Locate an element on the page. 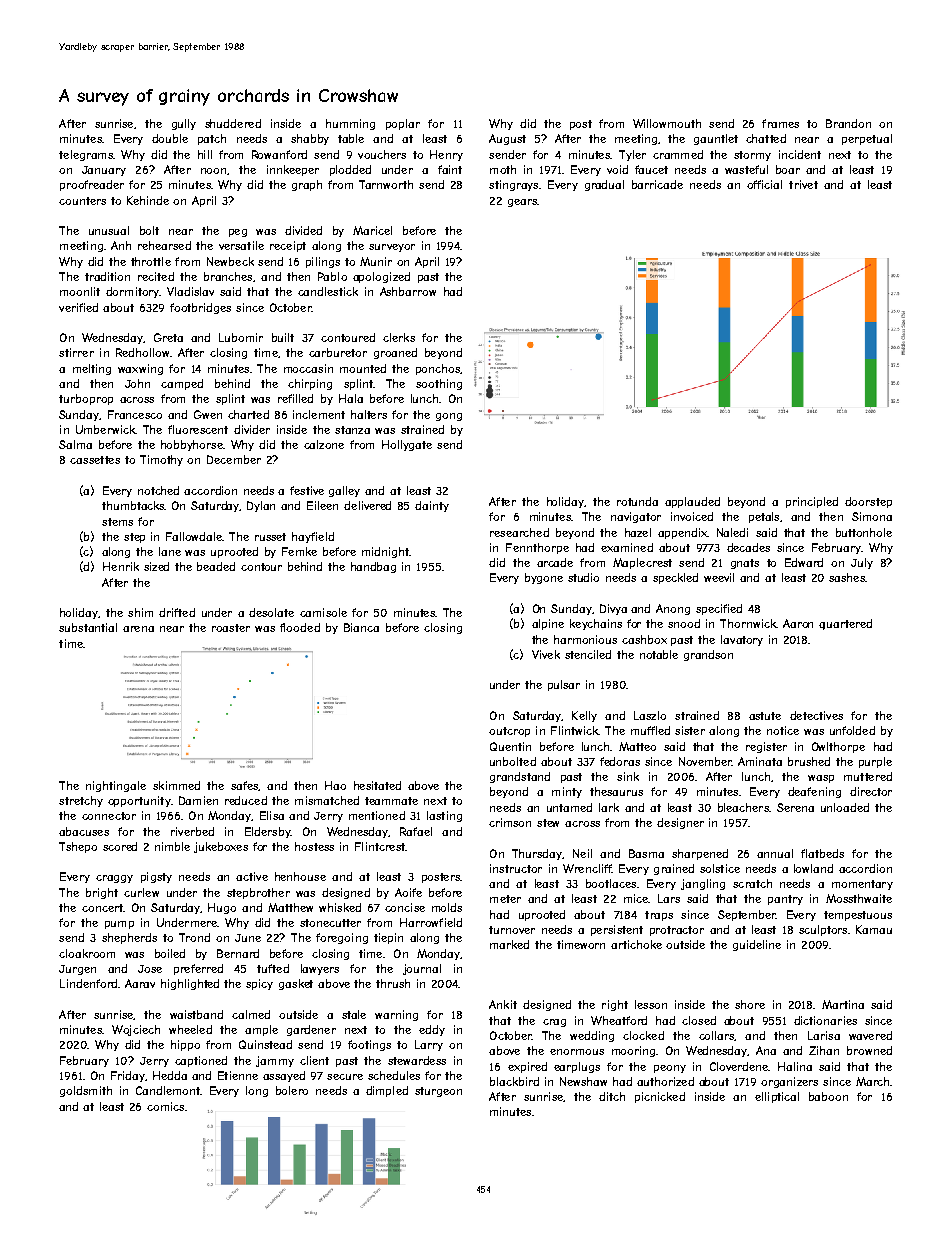 This document has height=1233, width=952. sturgeon is located at coordinates (438, 1092).
